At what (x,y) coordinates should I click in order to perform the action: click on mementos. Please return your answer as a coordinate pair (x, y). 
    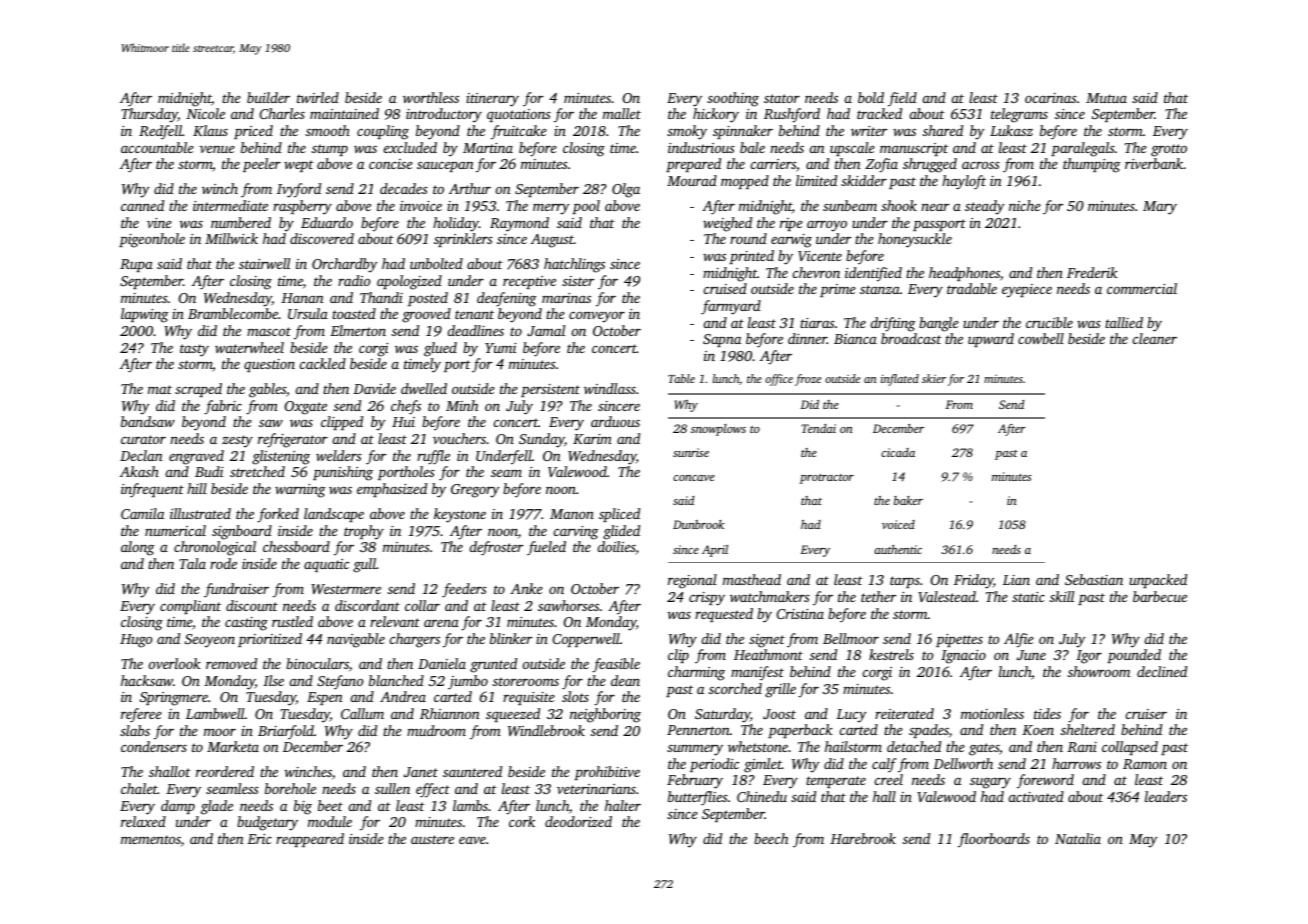
    Looking at the image, I should click on (151, 839).
